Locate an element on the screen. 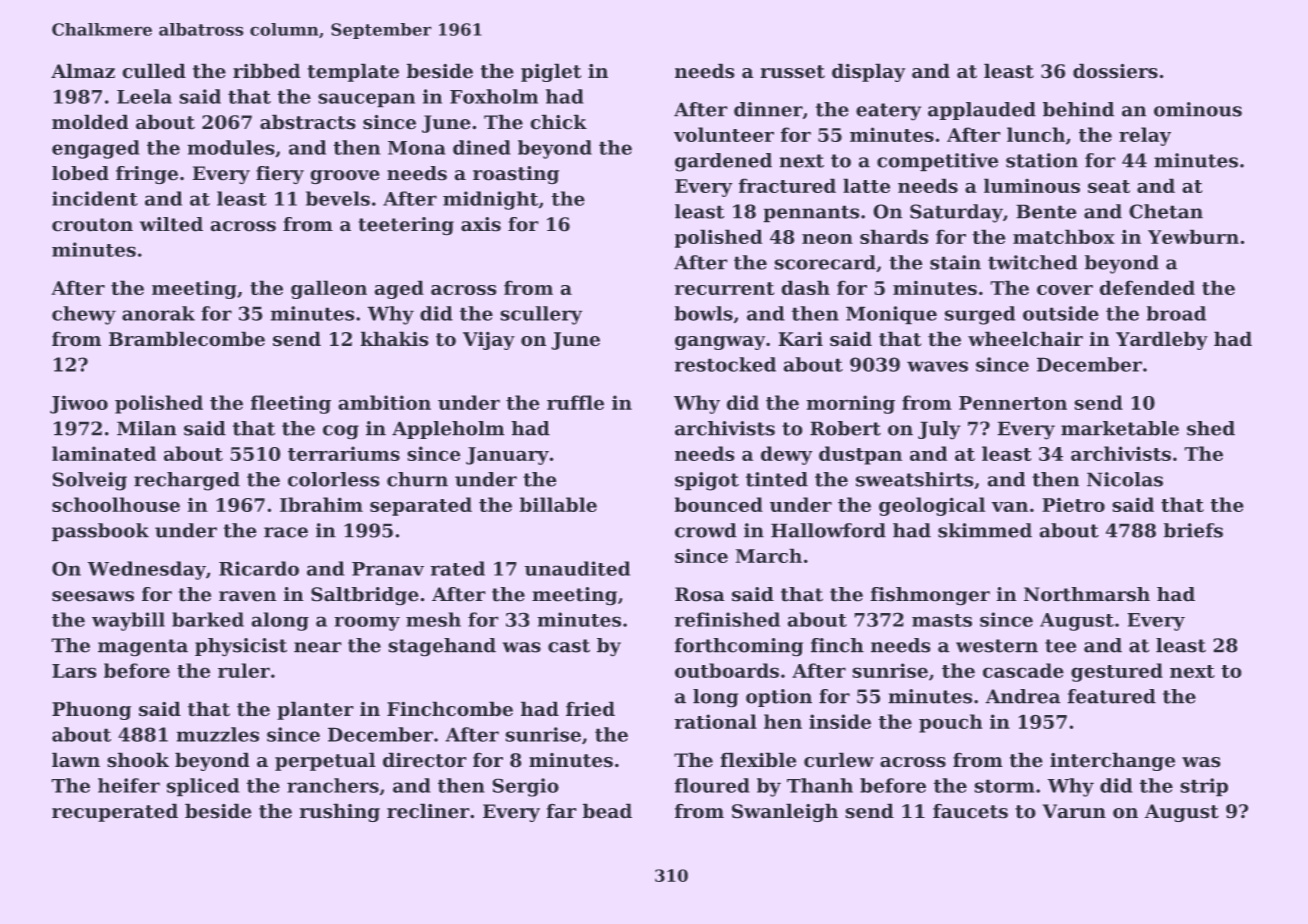 Image resolution: width=1308 pixels, height=924 pixels. floured is located at coordinates (712, 785).
